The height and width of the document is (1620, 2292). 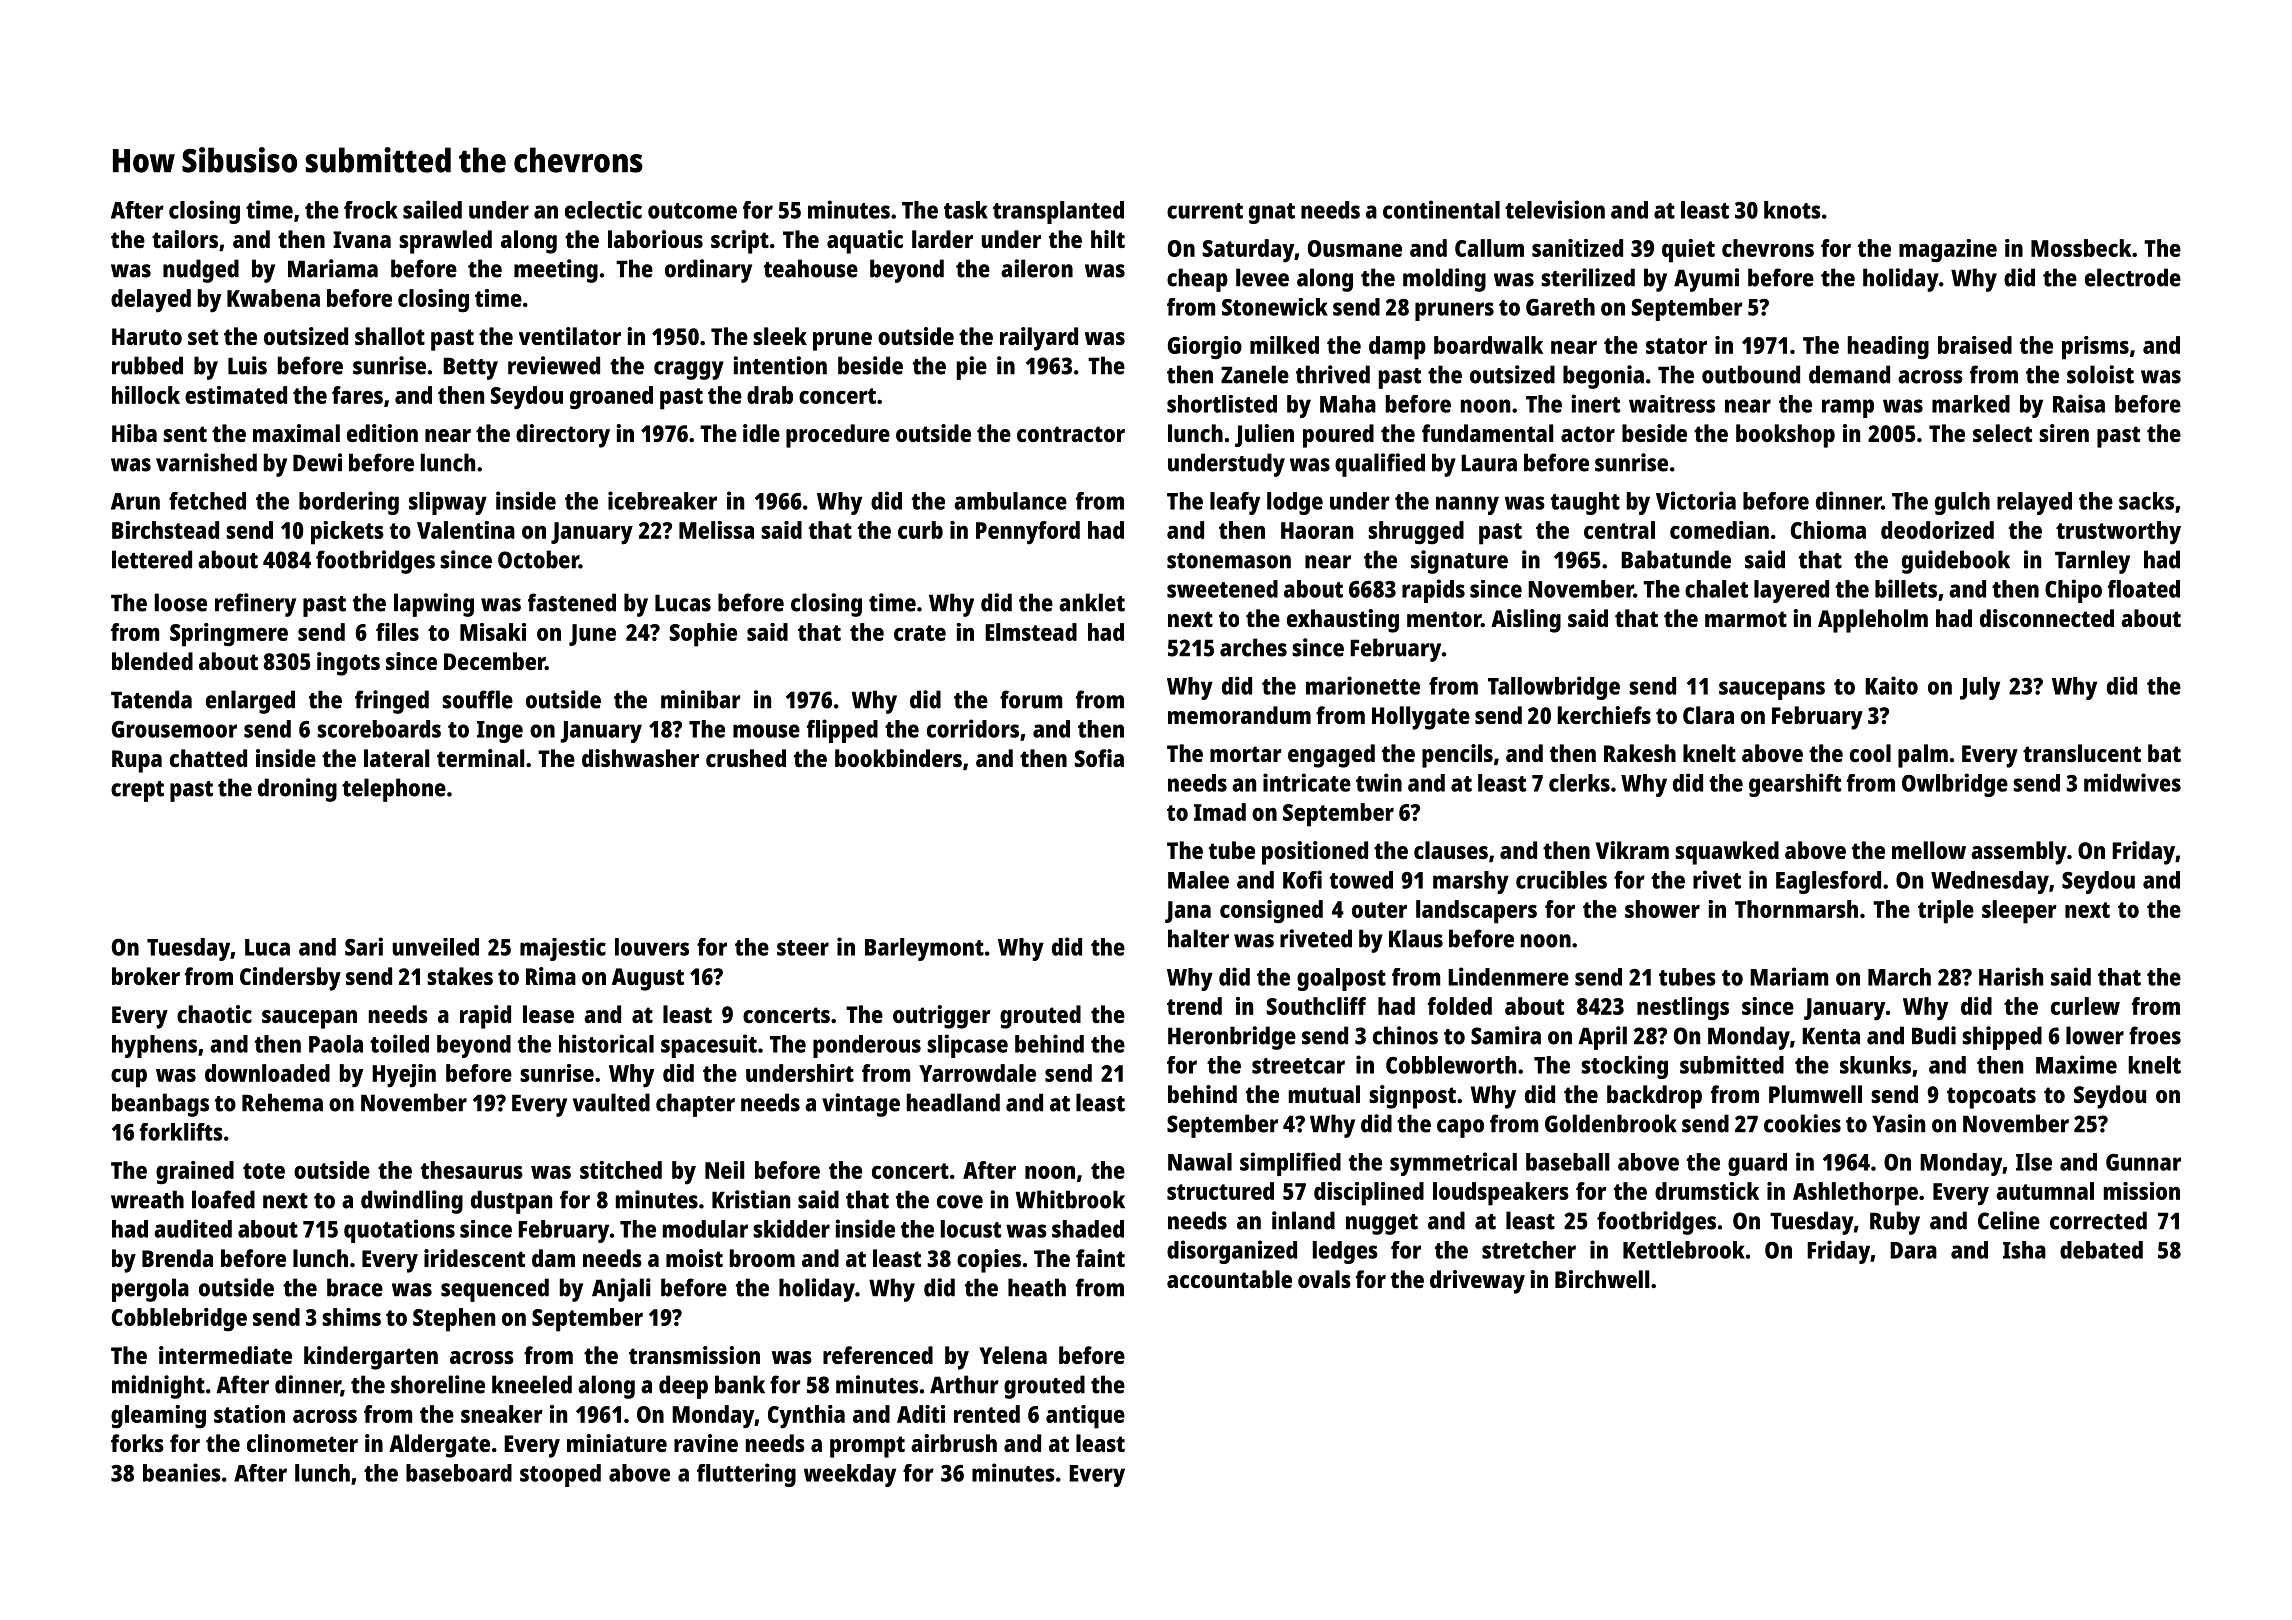 I want to click on deodorized, so click(x=1937, y=530).
